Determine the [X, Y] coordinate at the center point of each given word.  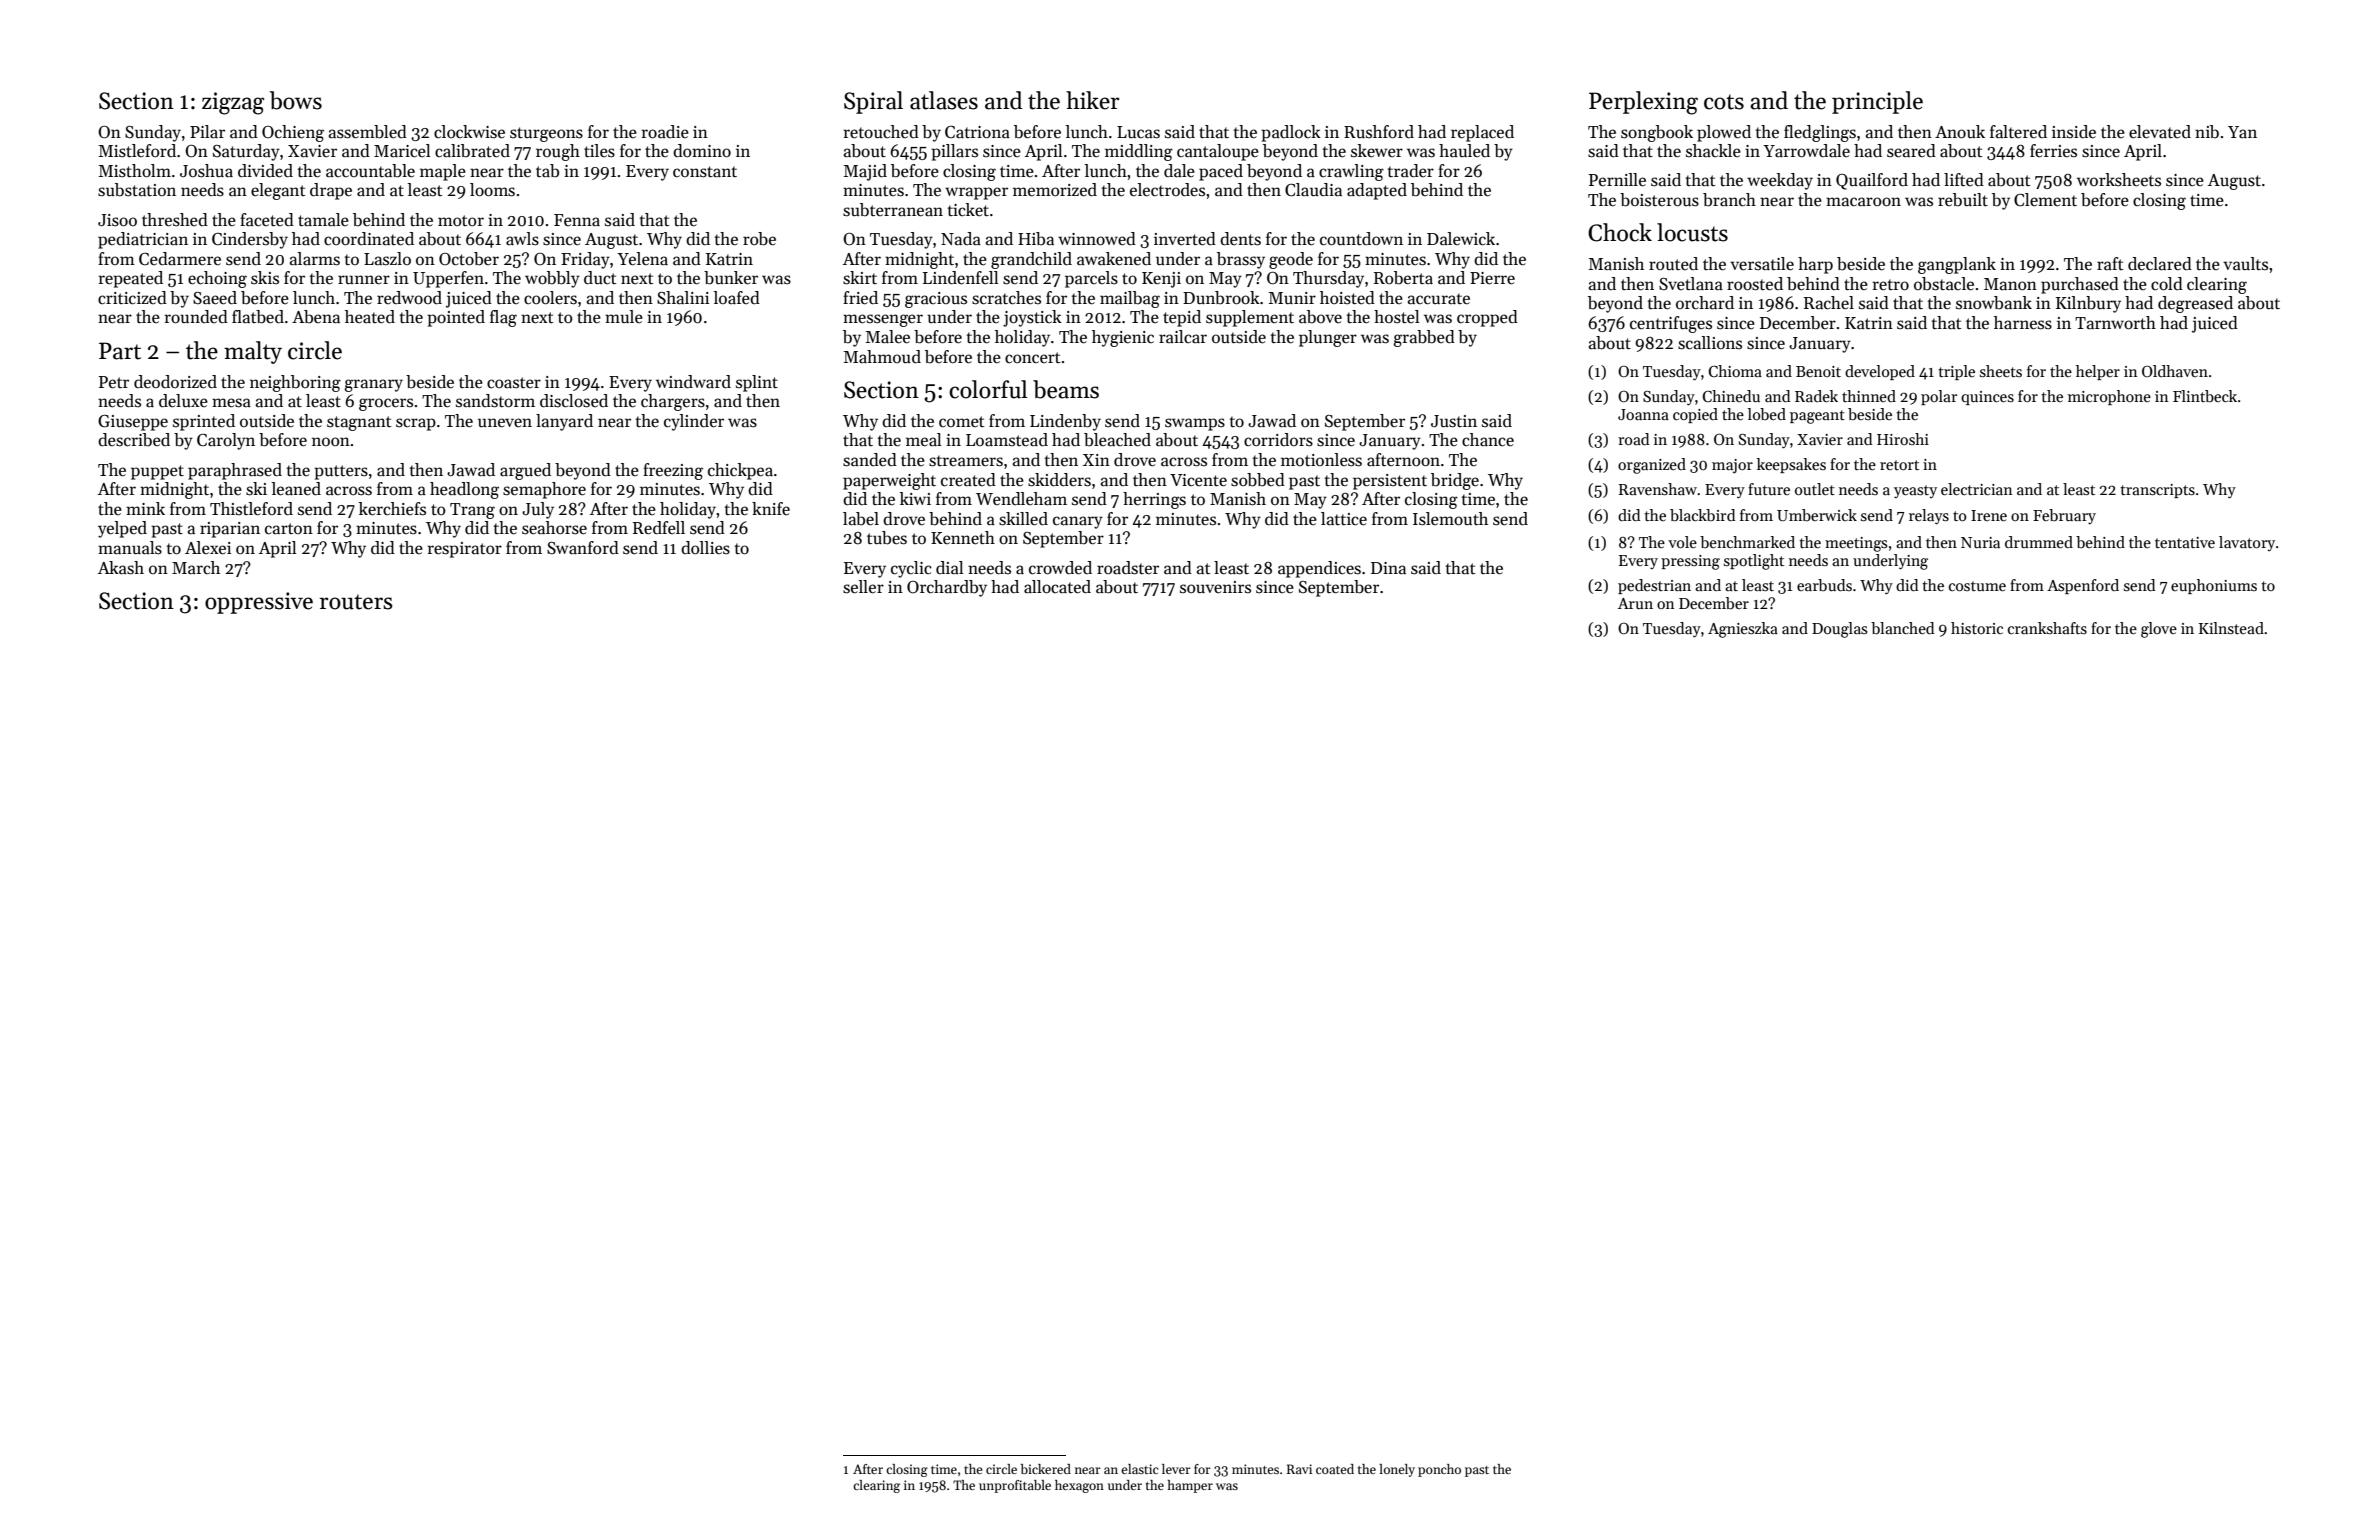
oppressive [259, 603]
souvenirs [1215, 587]
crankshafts [2047, 628]
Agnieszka [1743, 630]
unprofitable [1015, 1486]
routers [356, 602]
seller [863, 587]
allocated [1057, 587]
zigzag [233, 103]
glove [2159, 630]
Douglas [1839, 630]
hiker [1092, 100]
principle [1877, 102]
